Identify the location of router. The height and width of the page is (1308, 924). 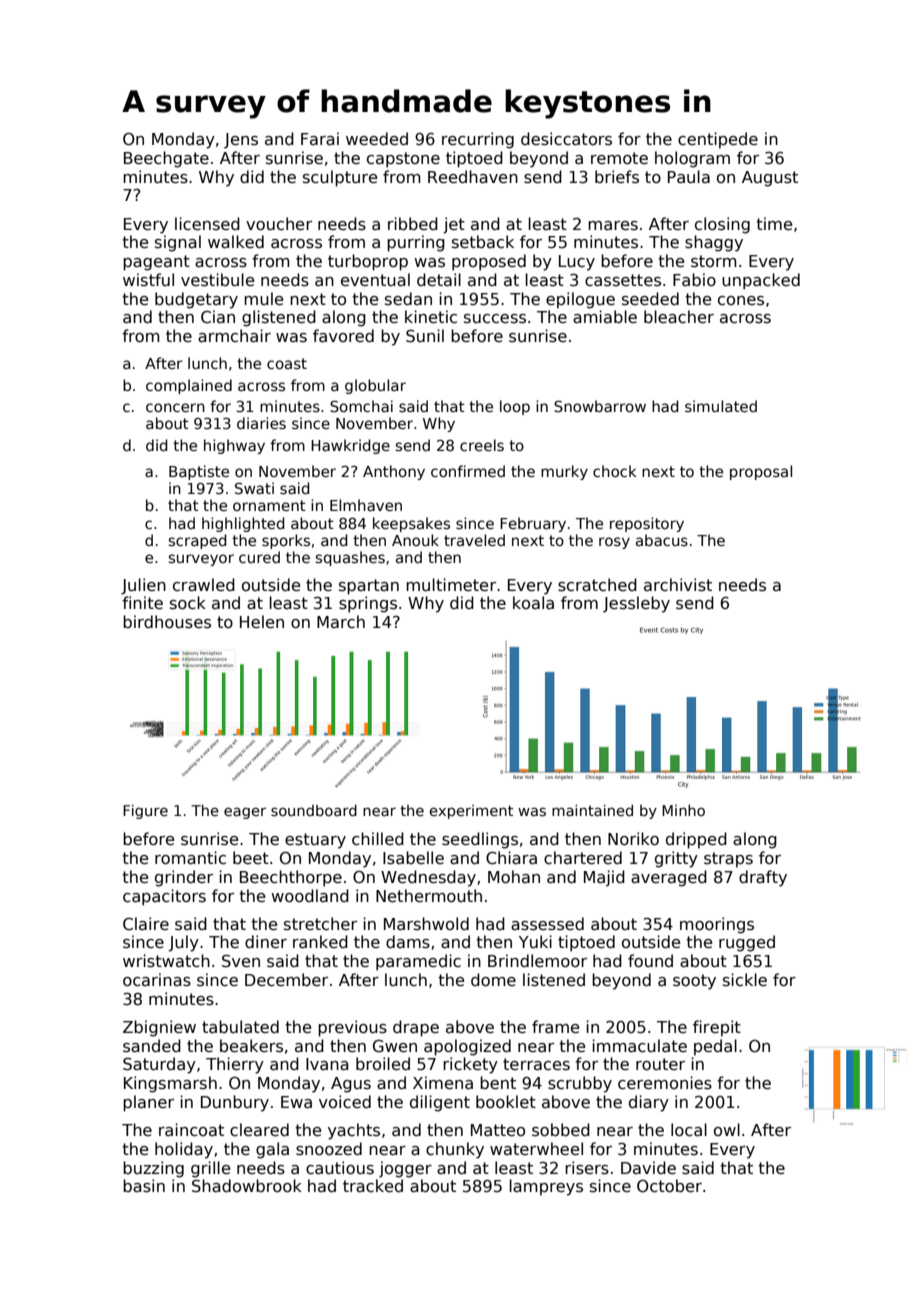
(660, 1064).
